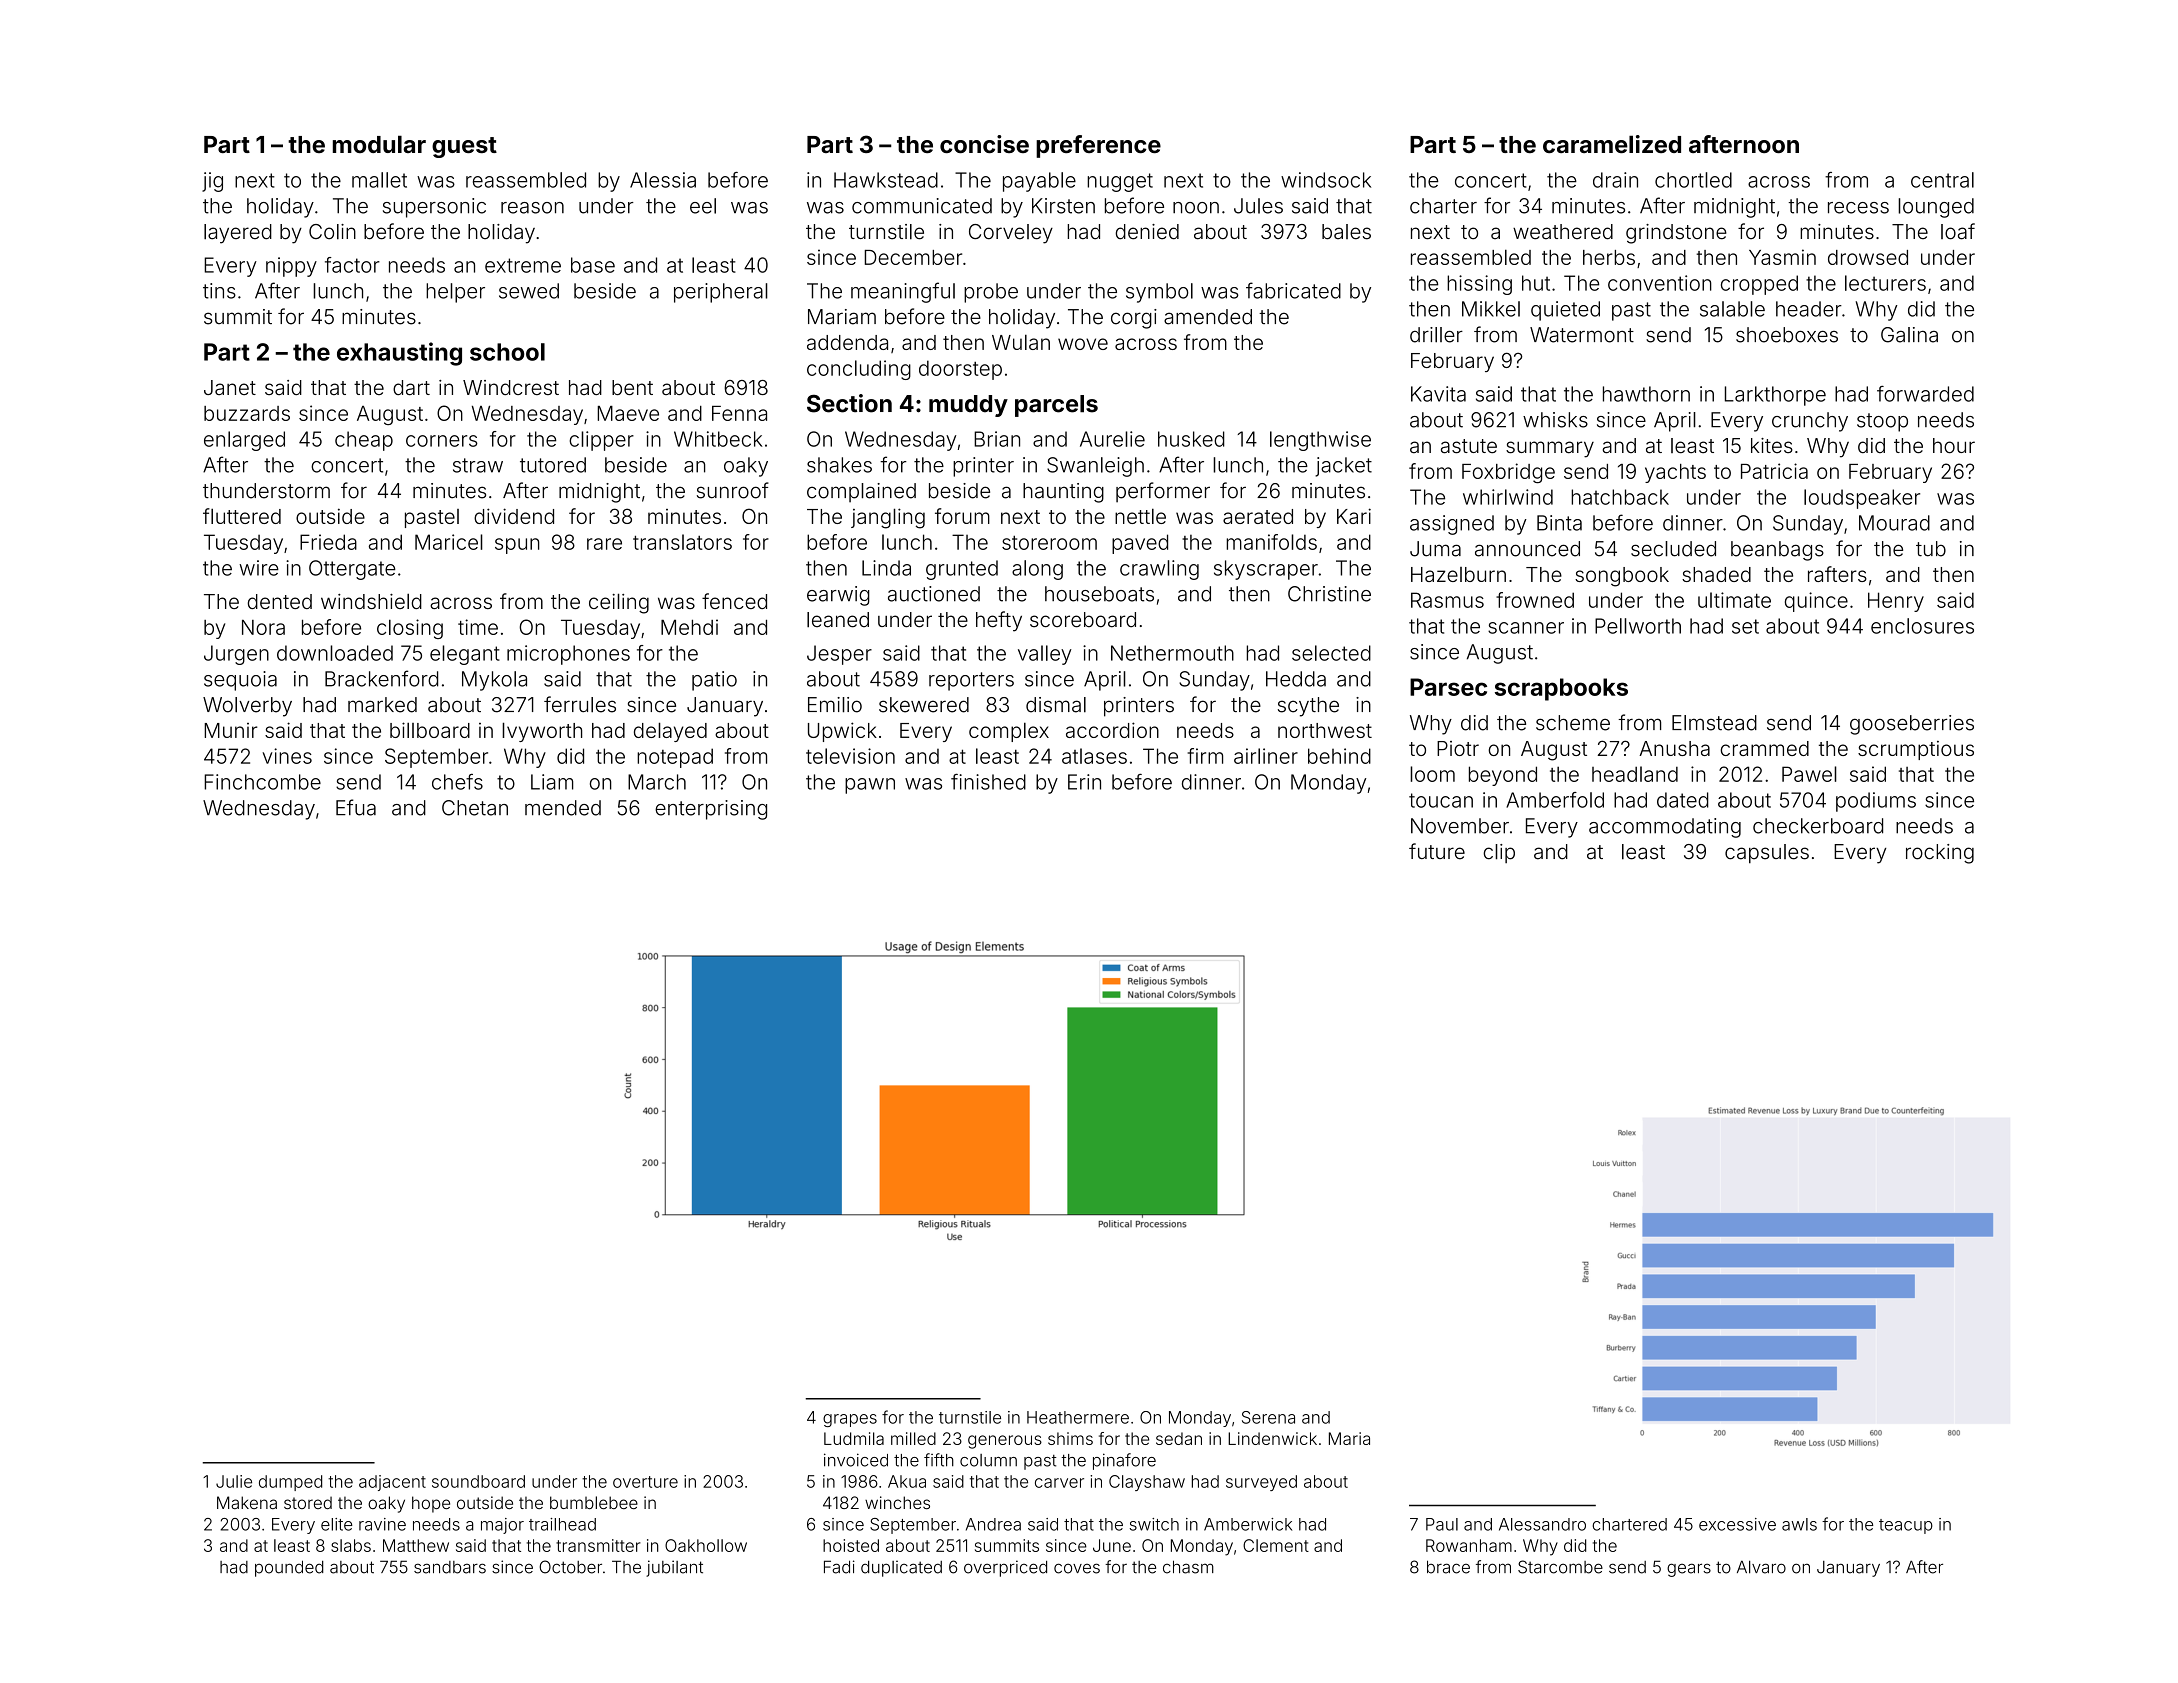 The image size is (2178, 1683). I want to click on forwarded, so click(1925, 394).
